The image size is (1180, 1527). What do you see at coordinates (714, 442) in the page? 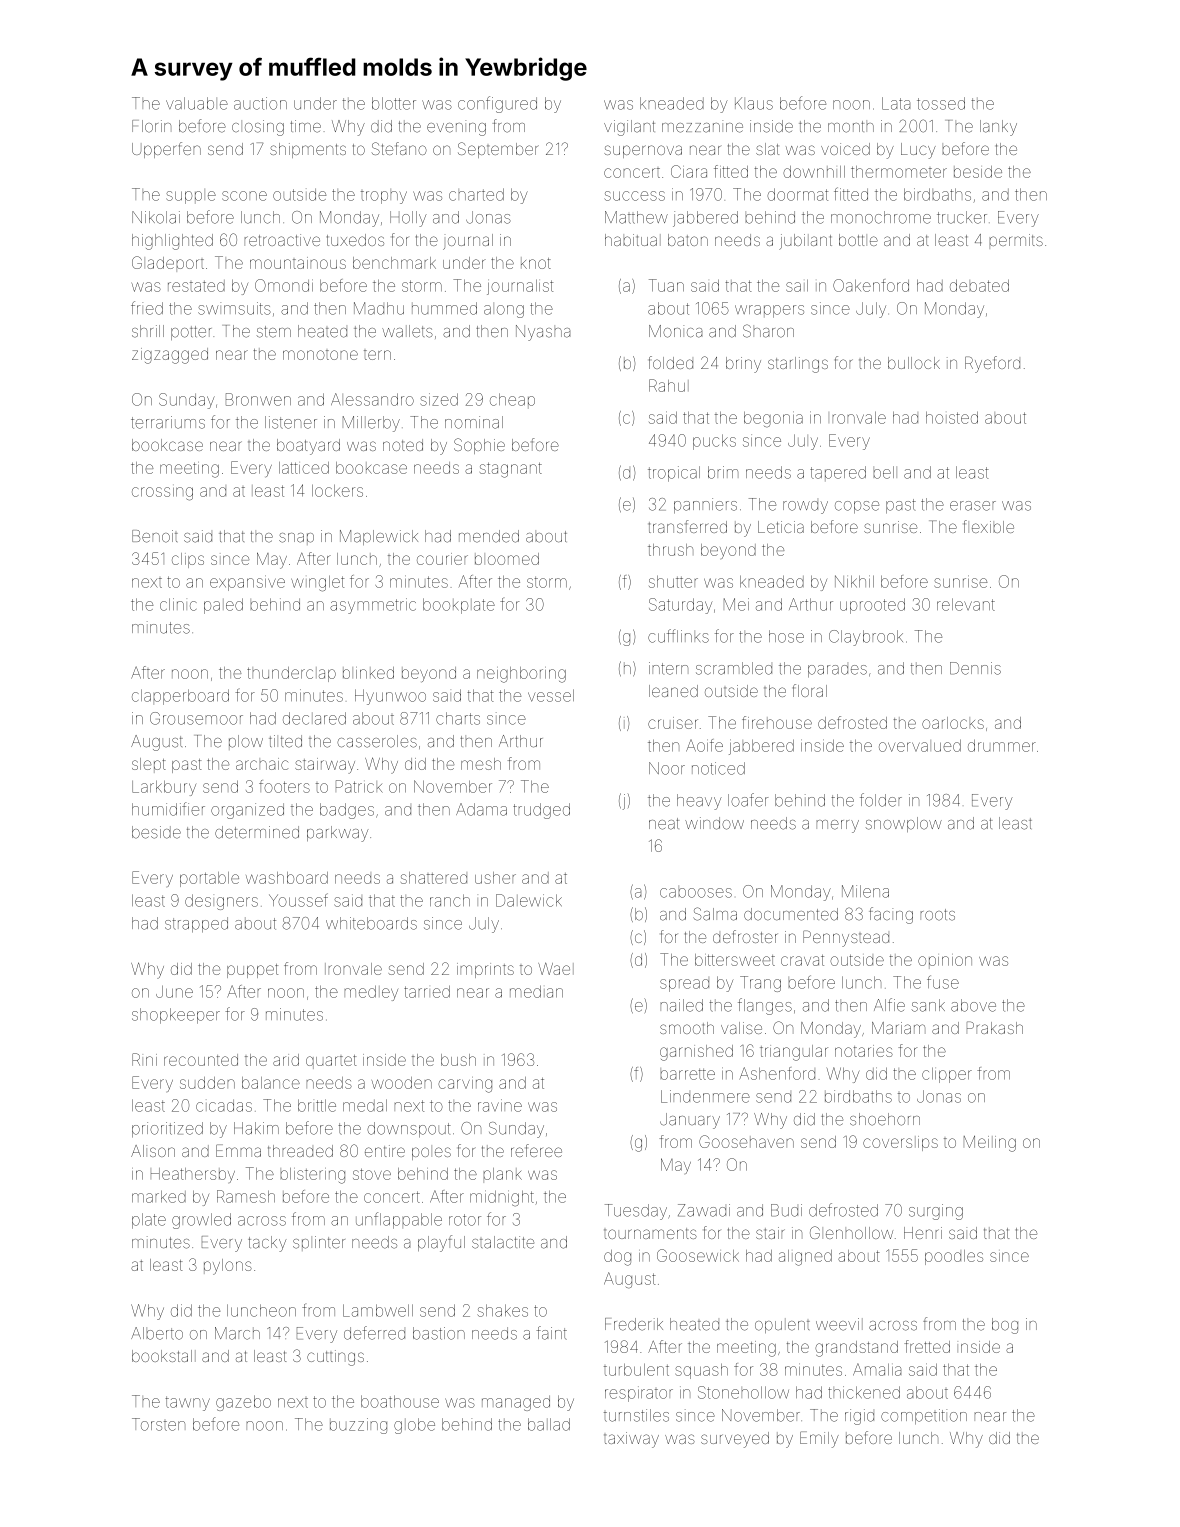
I see `pucks` at bounding box center [714, 442].
